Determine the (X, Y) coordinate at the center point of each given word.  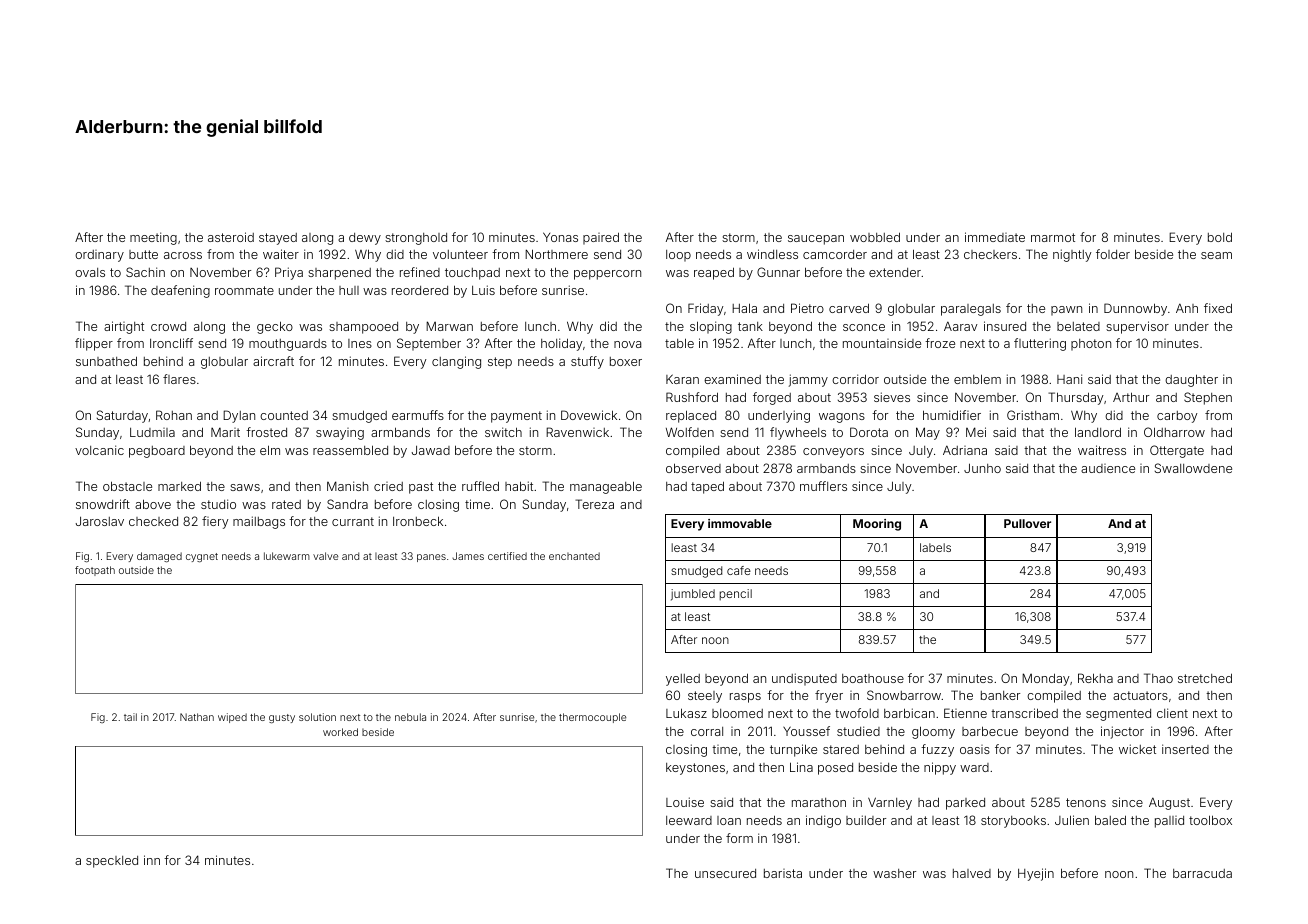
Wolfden (690, 432)
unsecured (725, 873)
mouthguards (288, 345)
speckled (112, 862)
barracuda (1202, 873)
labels (935, 547)
